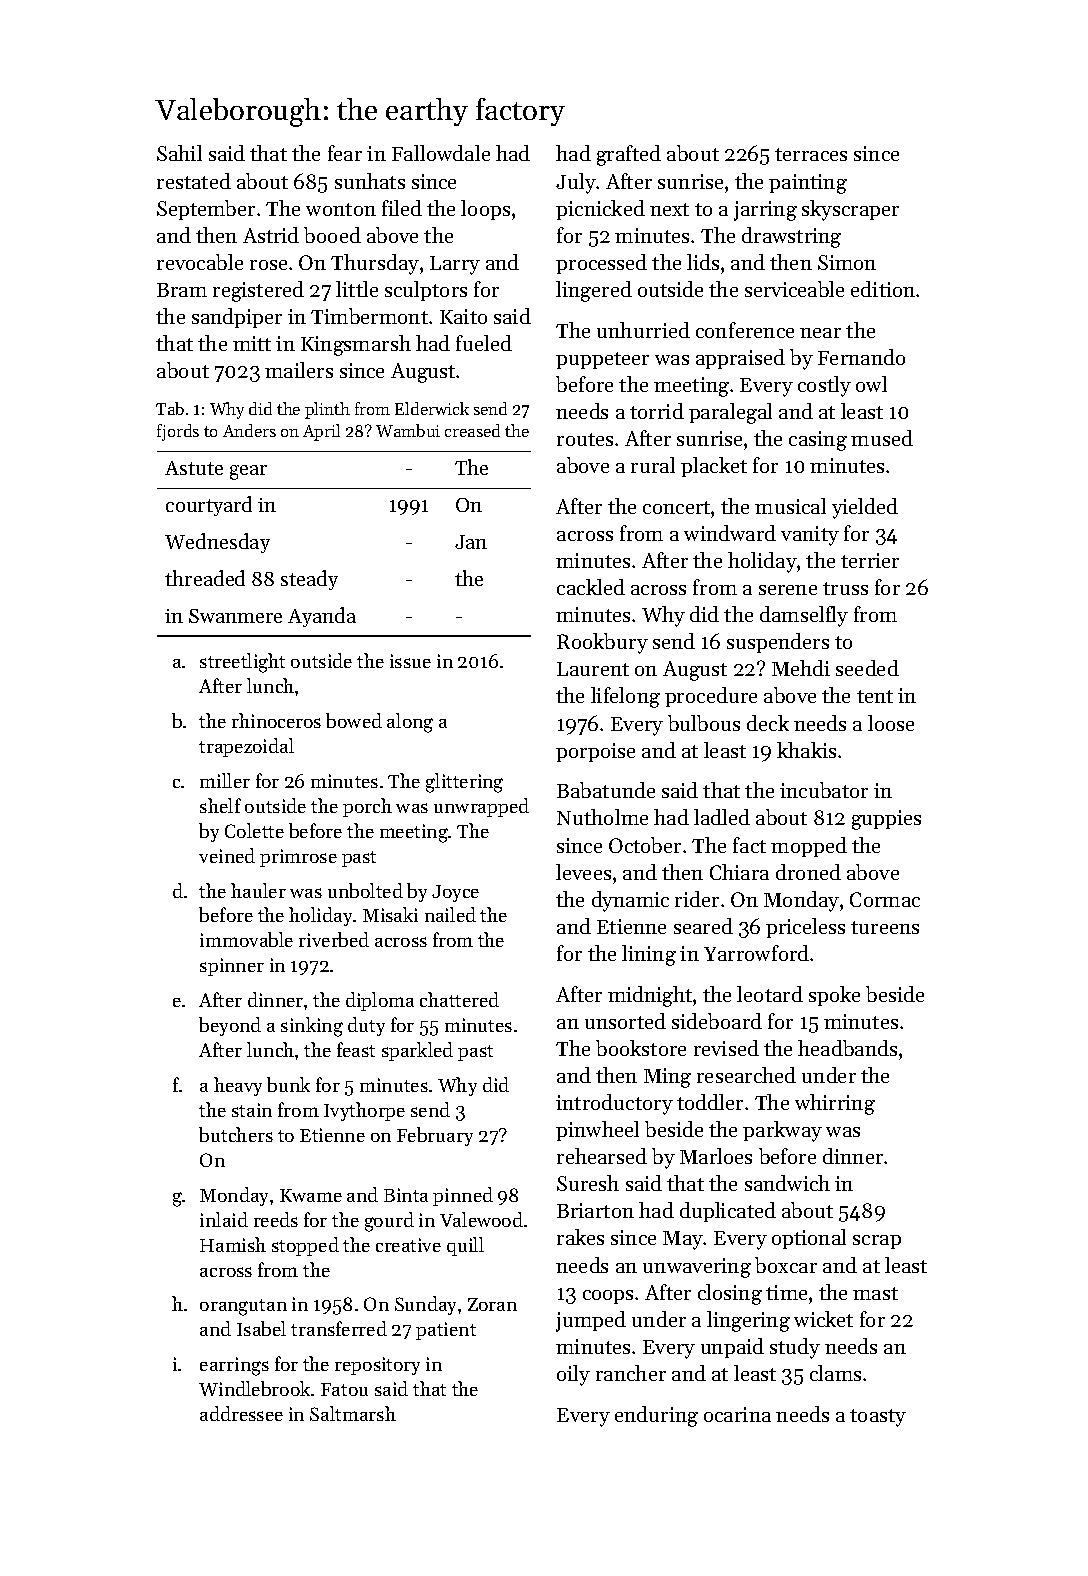  What do you see at coordinates (878, 1418) in the screenshot?
I see `toasty` at bounding box center [878, 1418].
